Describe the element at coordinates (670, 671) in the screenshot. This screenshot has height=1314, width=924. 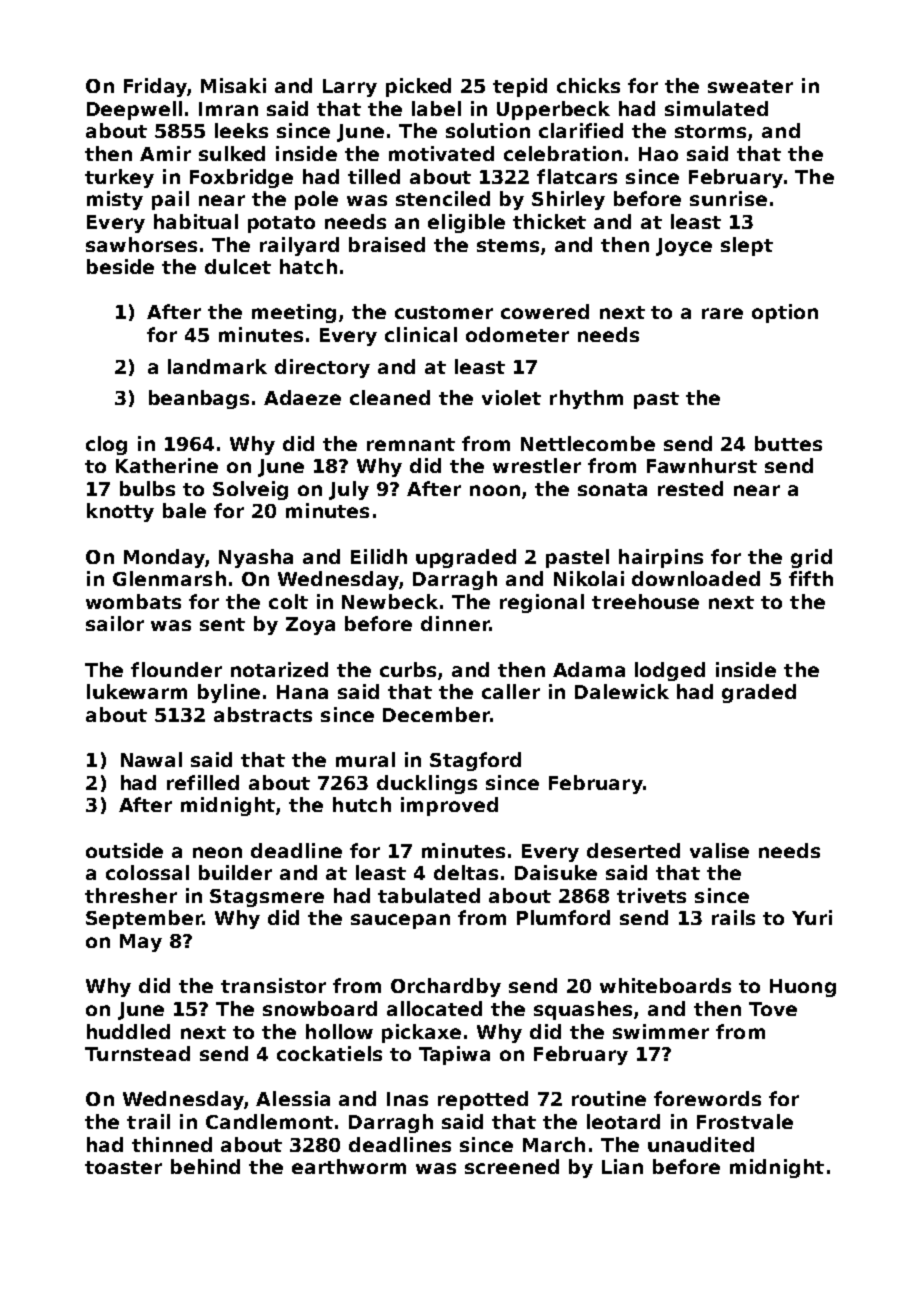
I see `lodged` at that location.
